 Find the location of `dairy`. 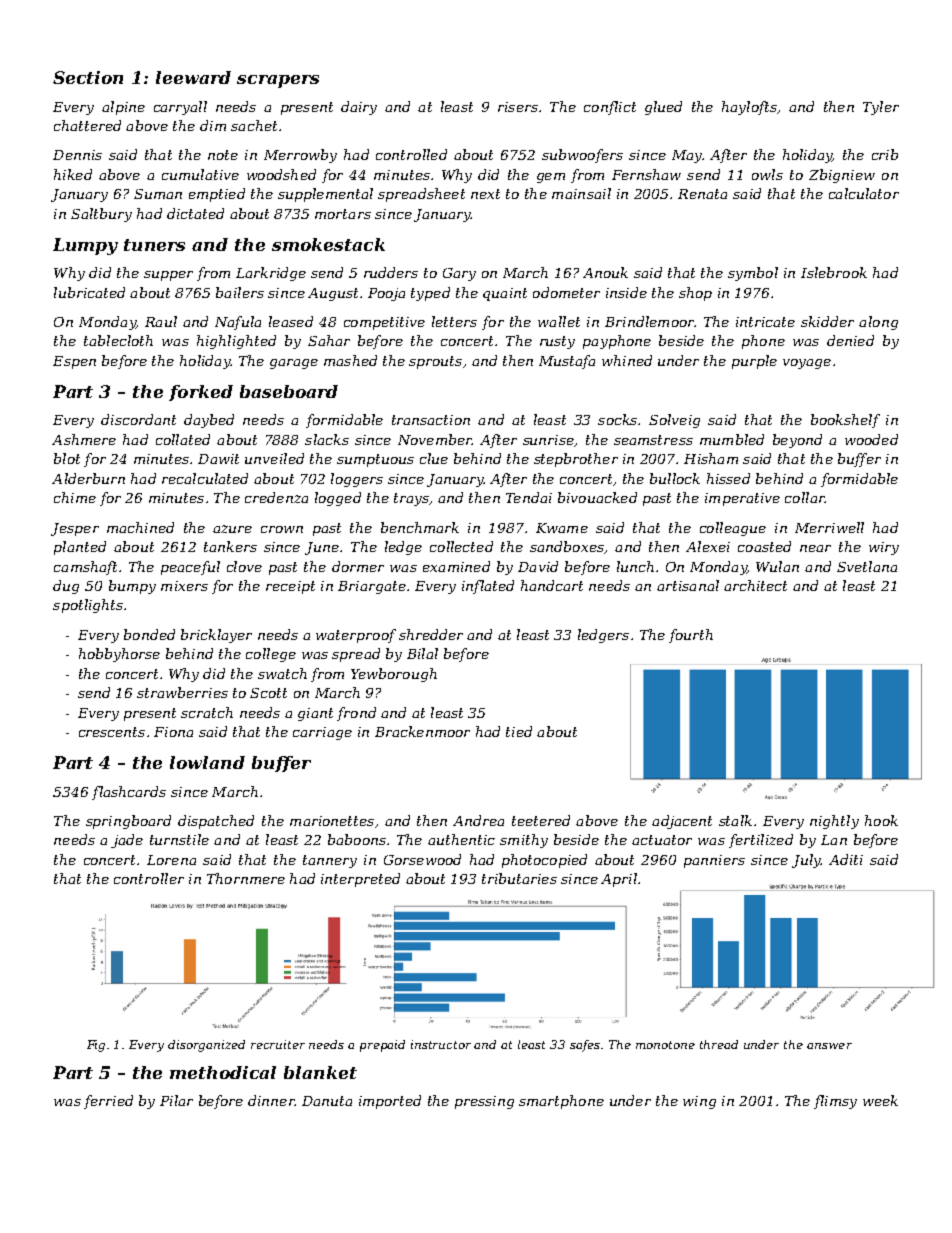

dairy is located at coordinates (359, 108).
